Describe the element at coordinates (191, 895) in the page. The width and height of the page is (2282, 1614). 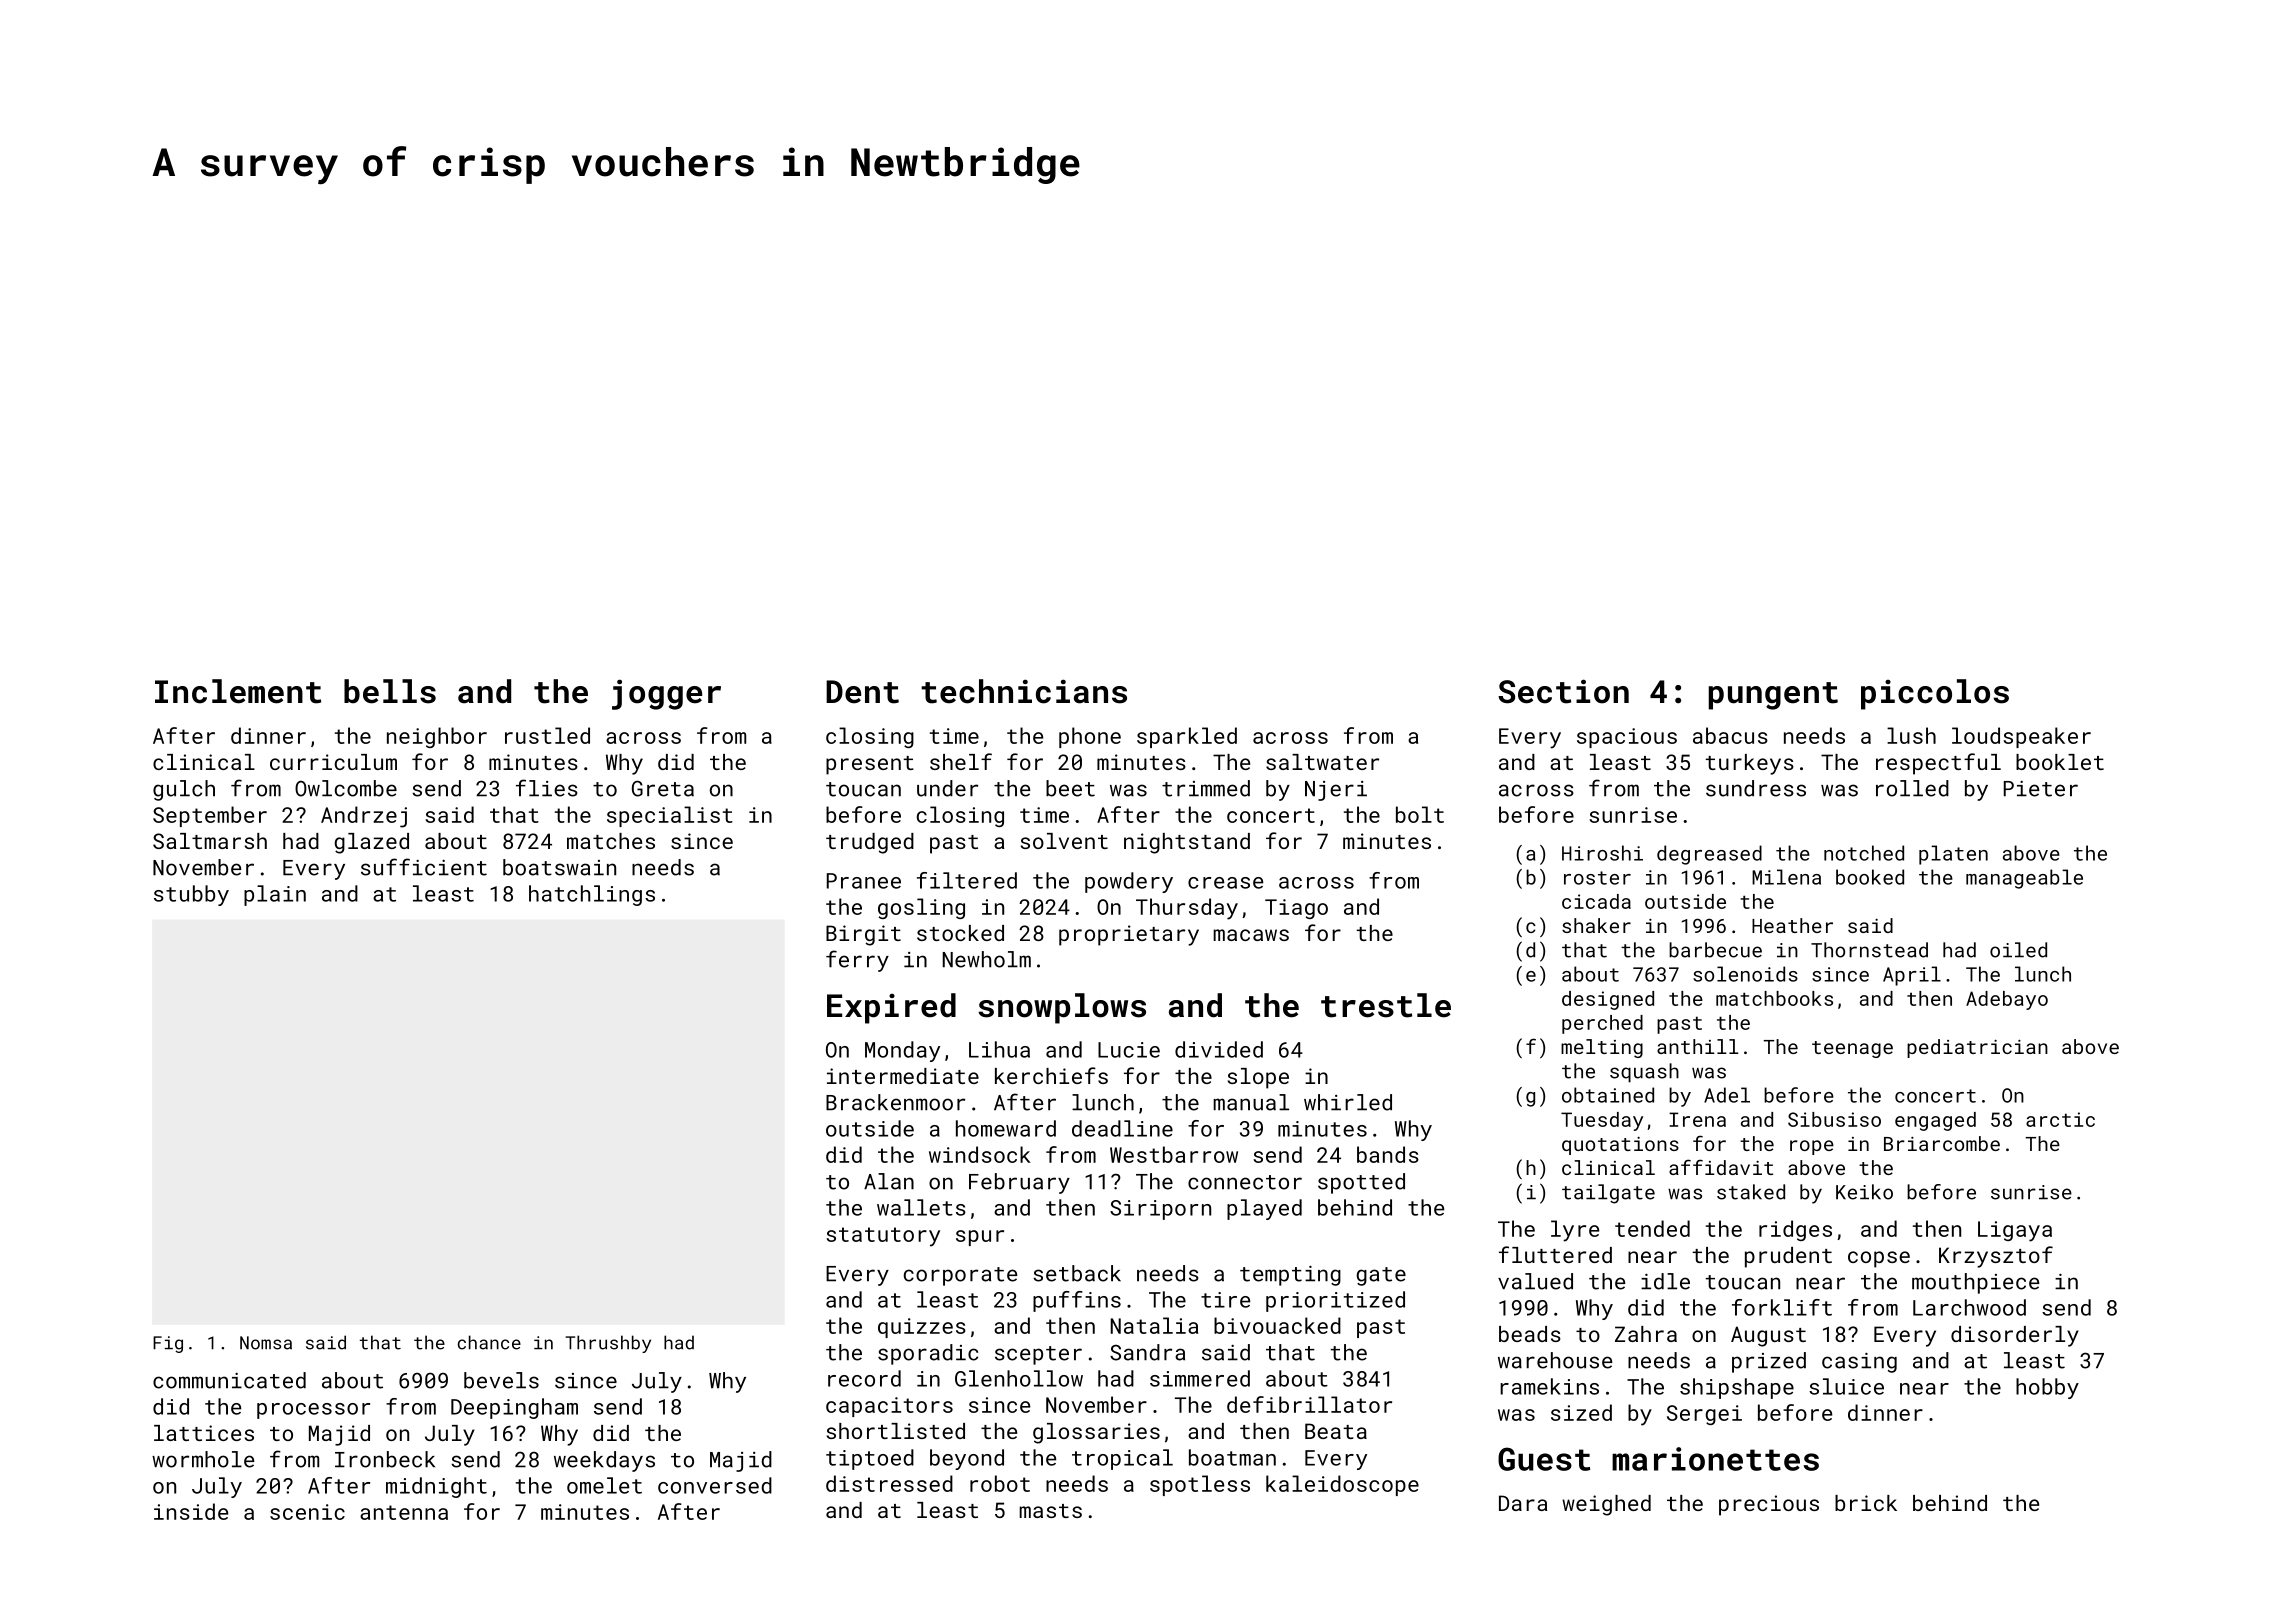
I see `stubby` at that location.
